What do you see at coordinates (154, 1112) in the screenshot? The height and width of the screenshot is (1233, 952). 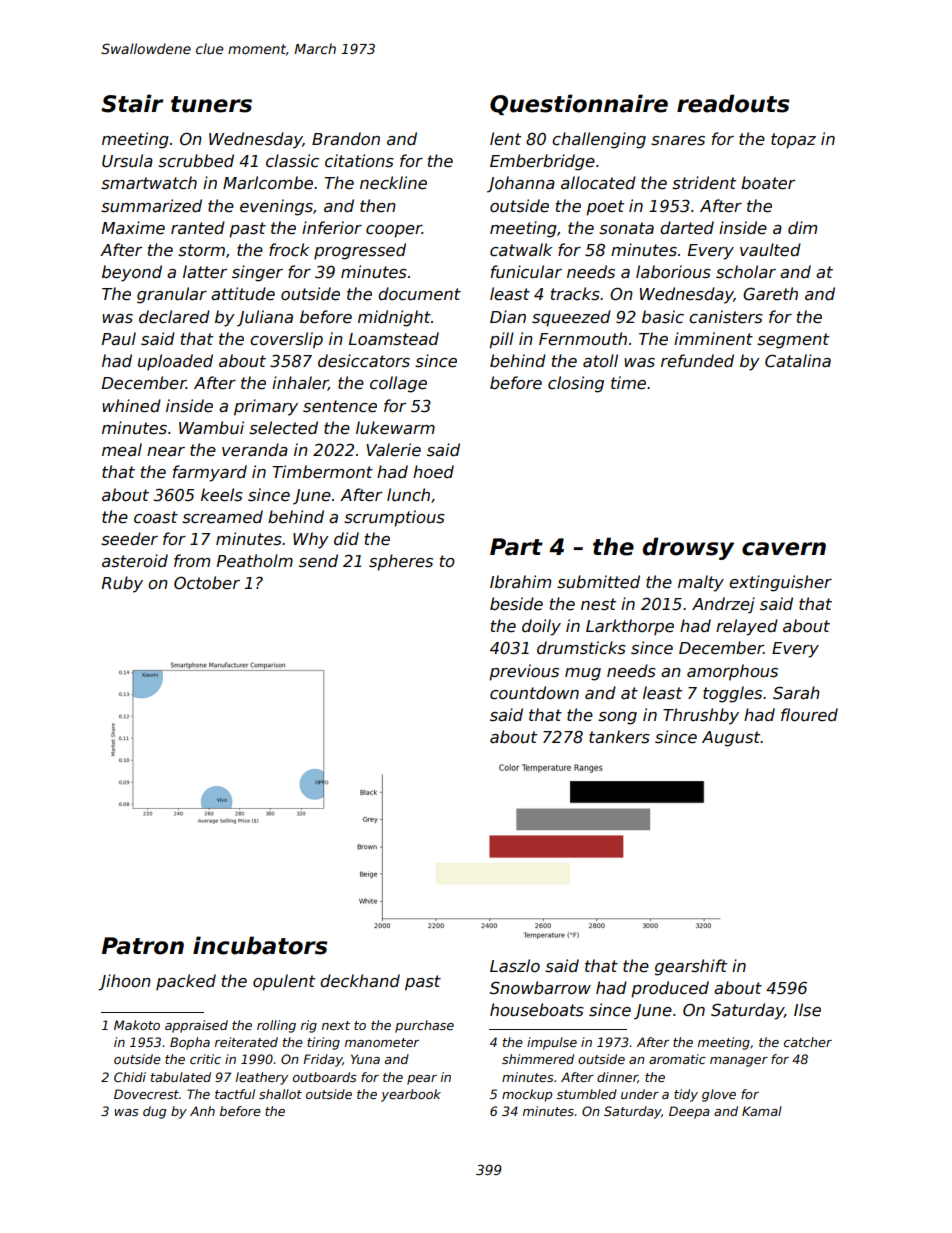 I see `dug` at bounding box center [154, 1112].
